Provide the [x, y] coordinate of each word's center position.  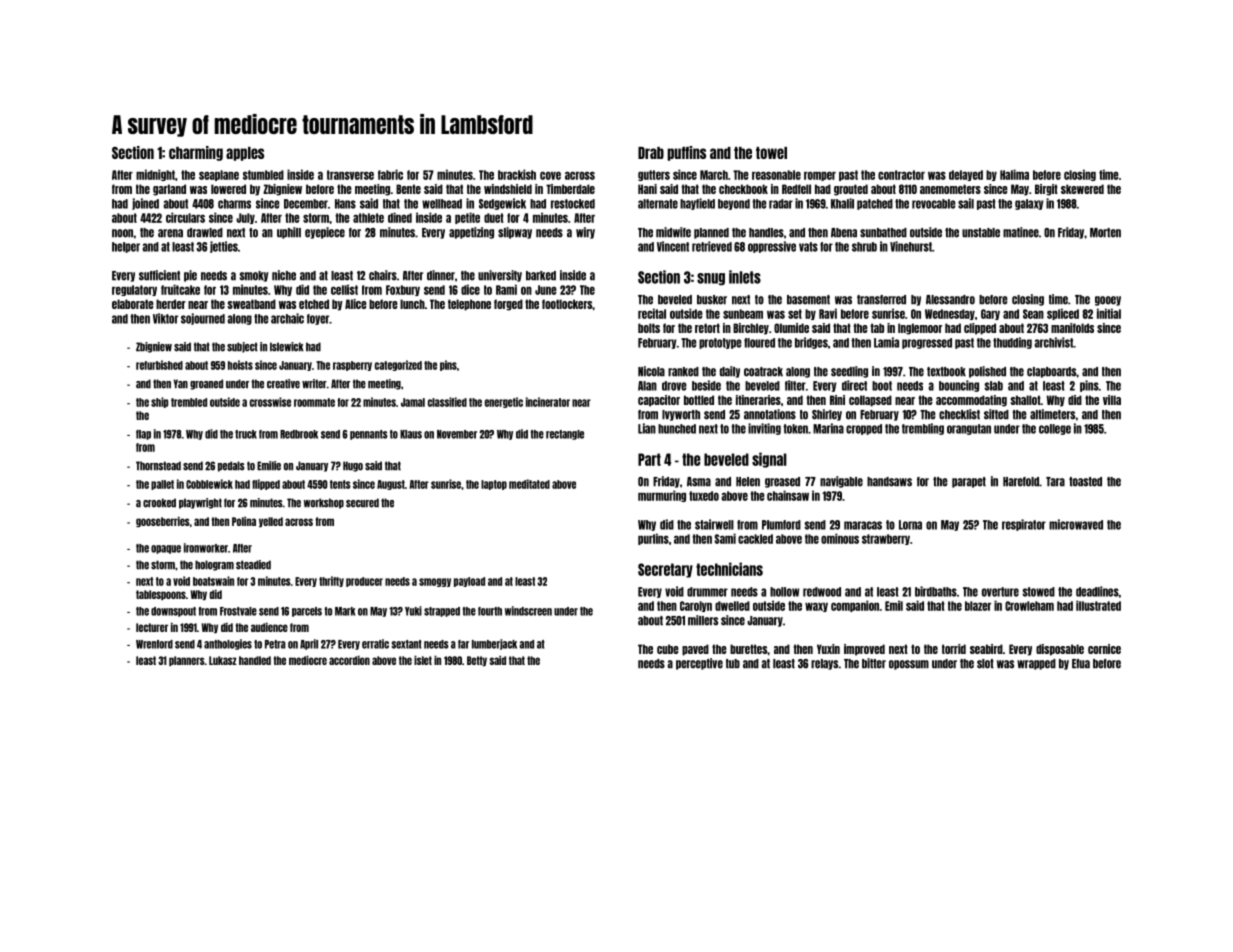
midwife [673, 232]
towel [771, 153]
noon [122, 233]
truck [246, 434]
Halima [1014, 174]
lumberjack [494, 644]
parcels [307, 612]
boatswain [213, 581]
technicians [729, 569]
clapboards [1051, 372]
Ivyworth [681, 415]
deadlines [1097, 591]
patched [875, 204]
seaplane [219, 175]
